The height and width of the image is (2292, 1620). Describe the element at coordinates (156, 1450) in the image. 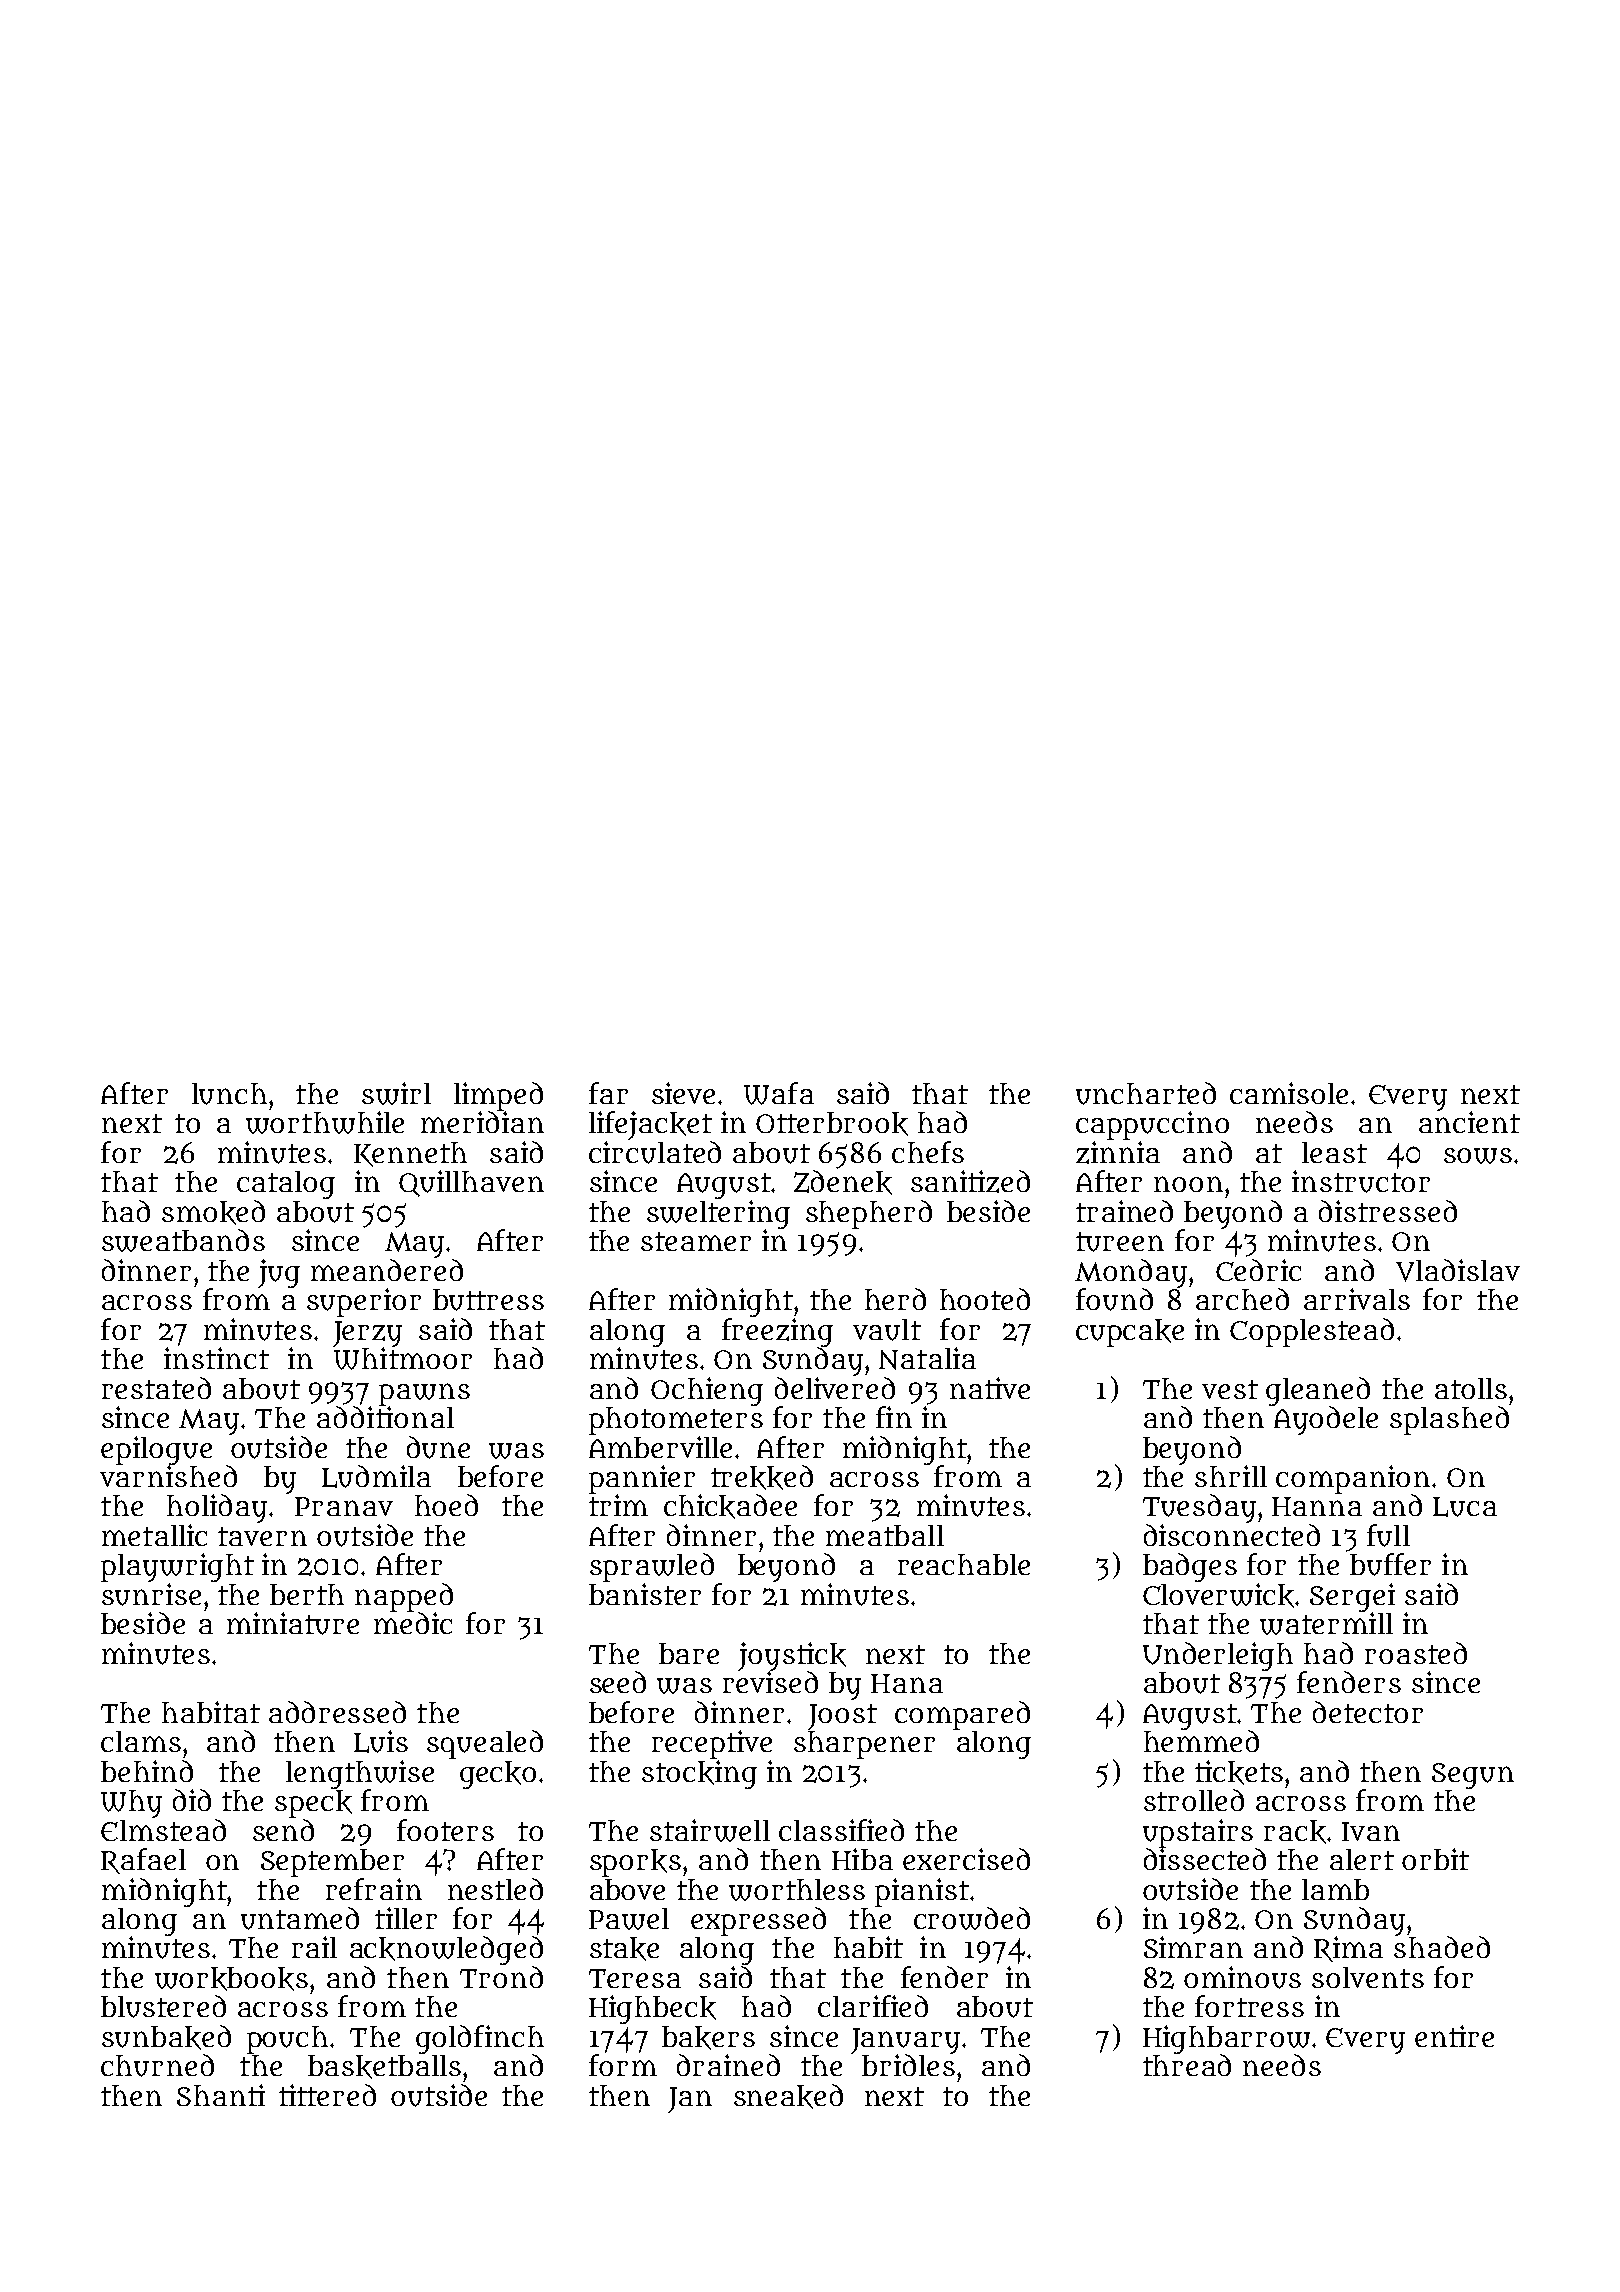

I see `epilogue` at that location.
